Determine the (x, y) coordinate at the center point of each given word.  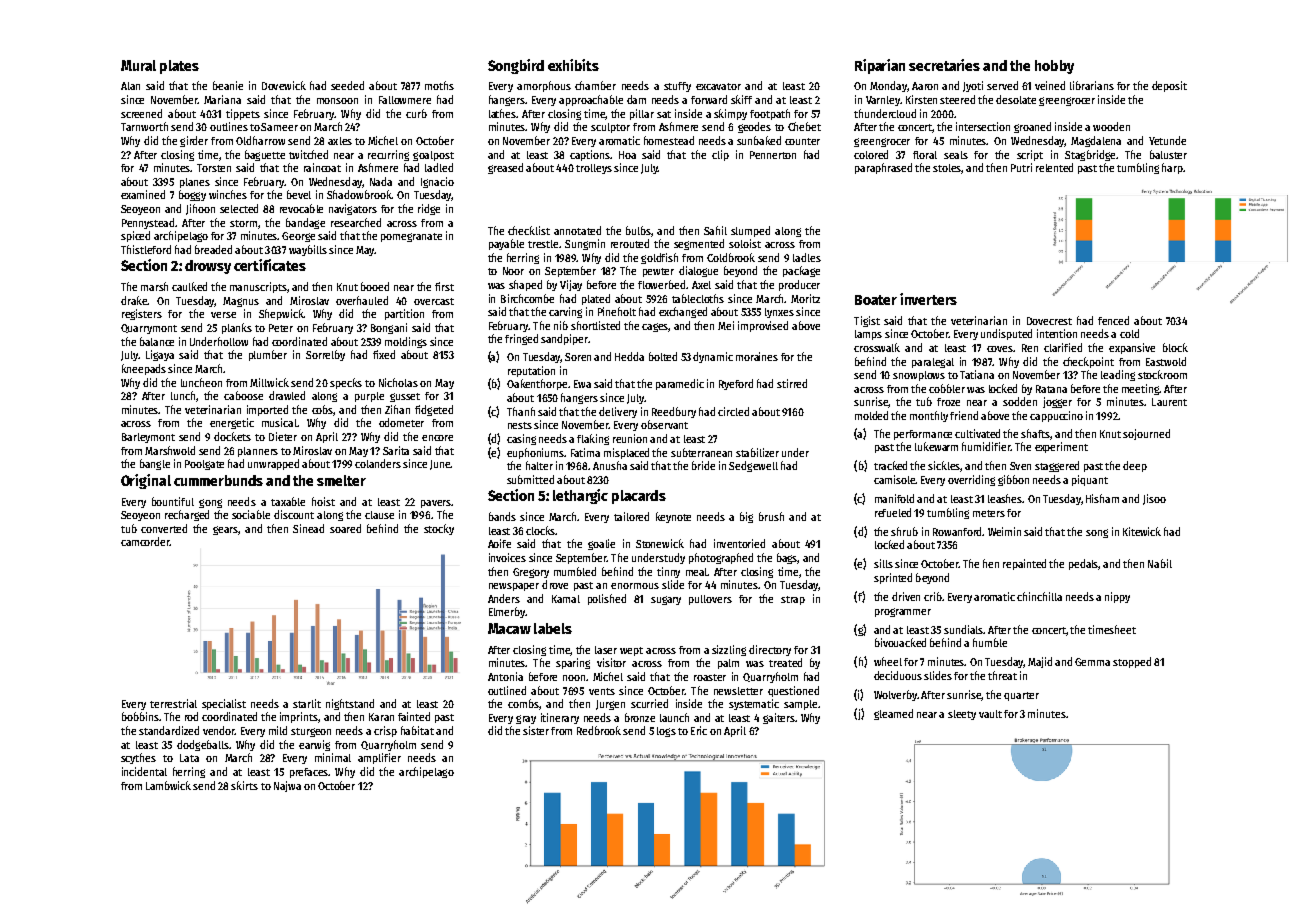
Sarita (396, 450)
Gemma (1092, 662)
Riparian (880, 66)
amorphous (544, 86)
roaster (710, 677)
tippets (243, 114)
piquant (1090, 480)
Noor (513, 271)
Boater (876, 300)
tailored (631, 516)
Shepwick (281, 314)
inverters (928, 299)
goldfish (659, 258)
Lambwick (168, 785)
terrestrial (173, 703)
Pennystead (148, 223)
